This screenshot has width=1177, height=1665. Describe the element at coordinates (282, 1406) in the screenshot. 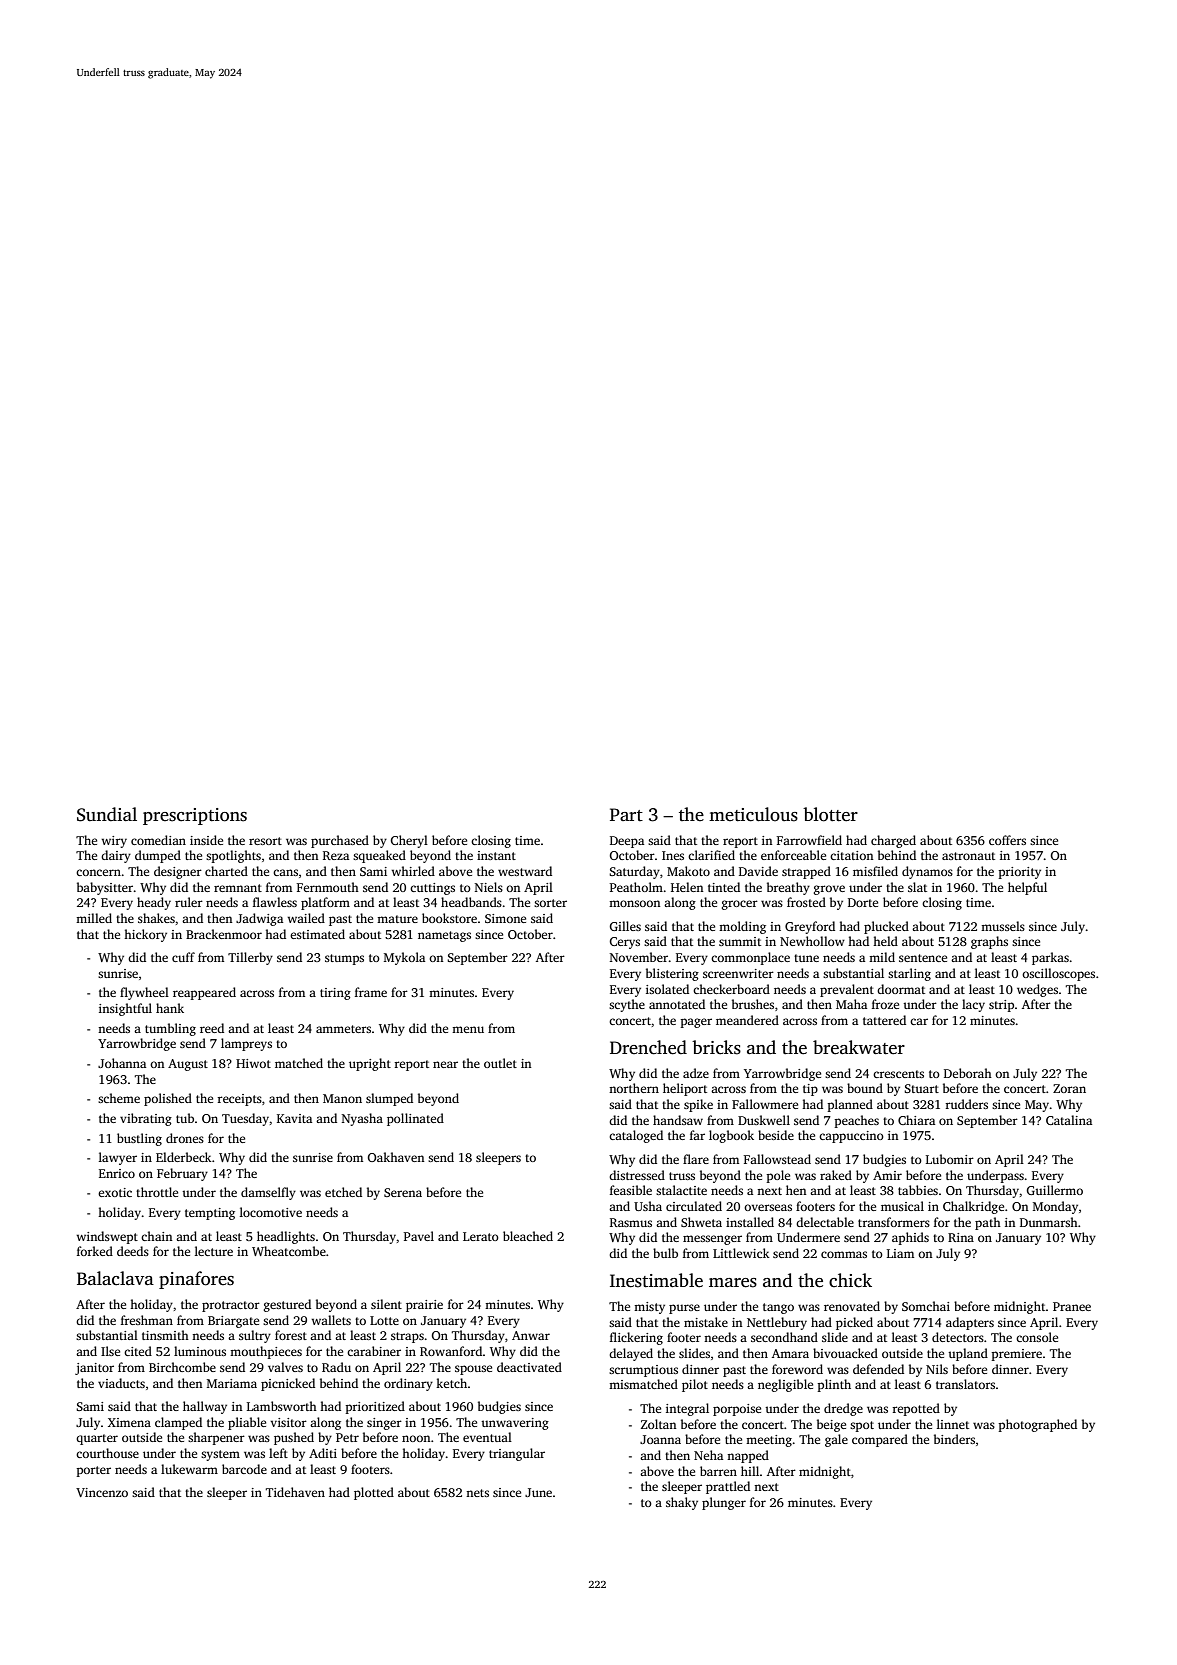

I see `Lambsworth` at that location.
